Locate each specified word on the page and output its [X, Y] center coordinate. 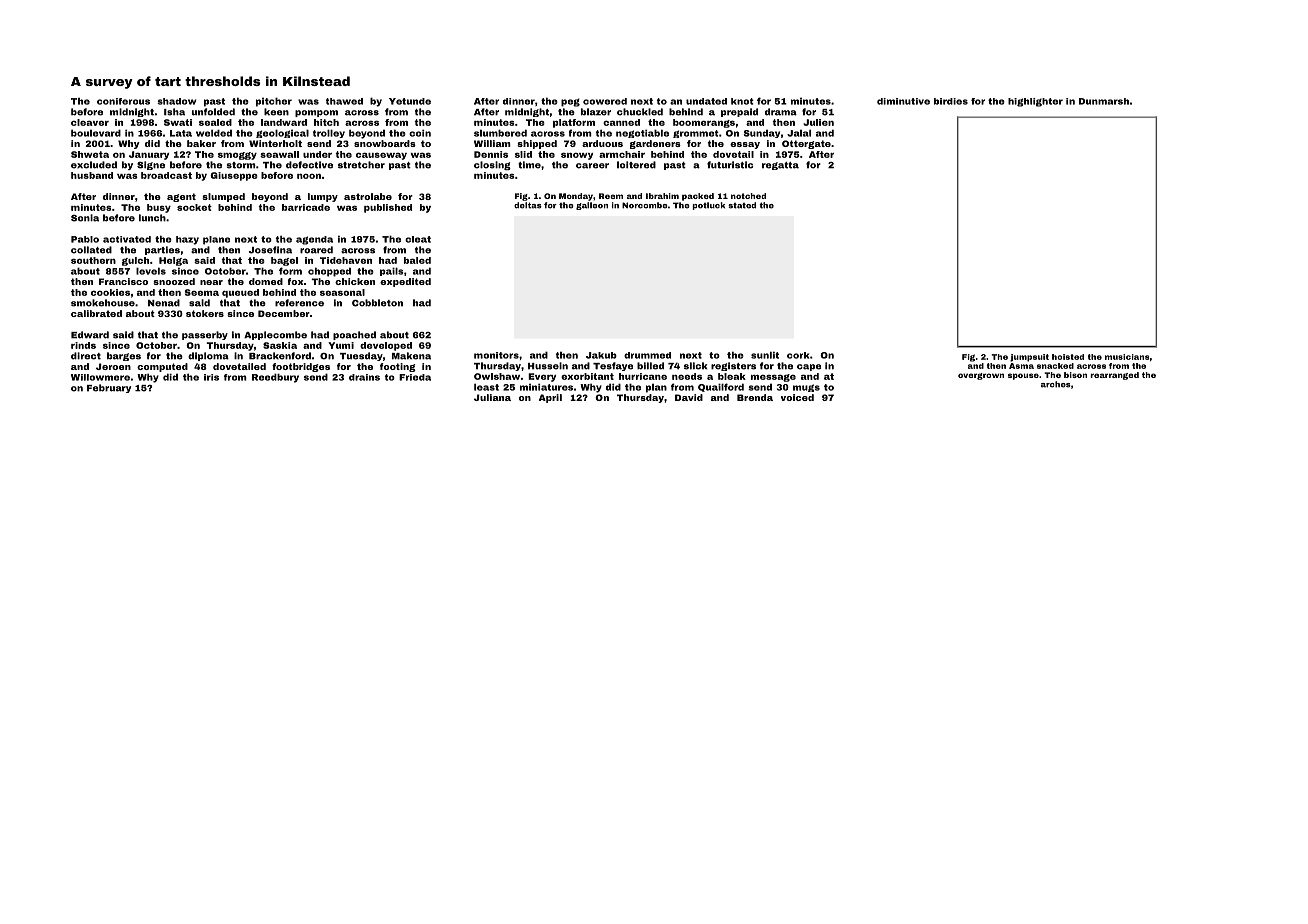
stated [742, 205]
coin [420, 133]
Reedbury [275, 378]
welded [214, 133]
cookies [110, 292]
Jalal [799, 133]
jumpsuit [1029, 358]
